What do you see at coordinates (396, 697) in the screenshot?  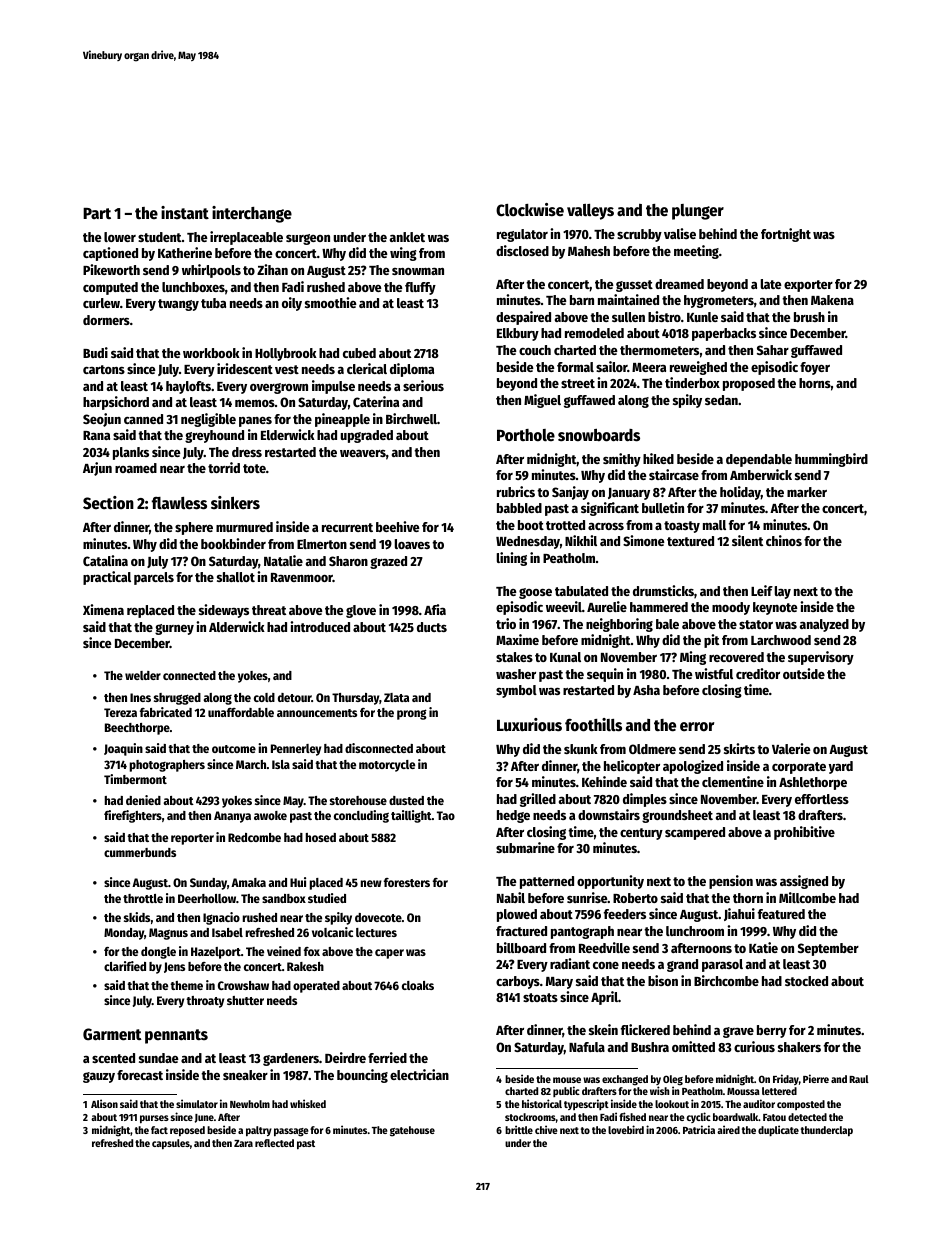 I see `Zlata` at bounding box center [396, 697].
